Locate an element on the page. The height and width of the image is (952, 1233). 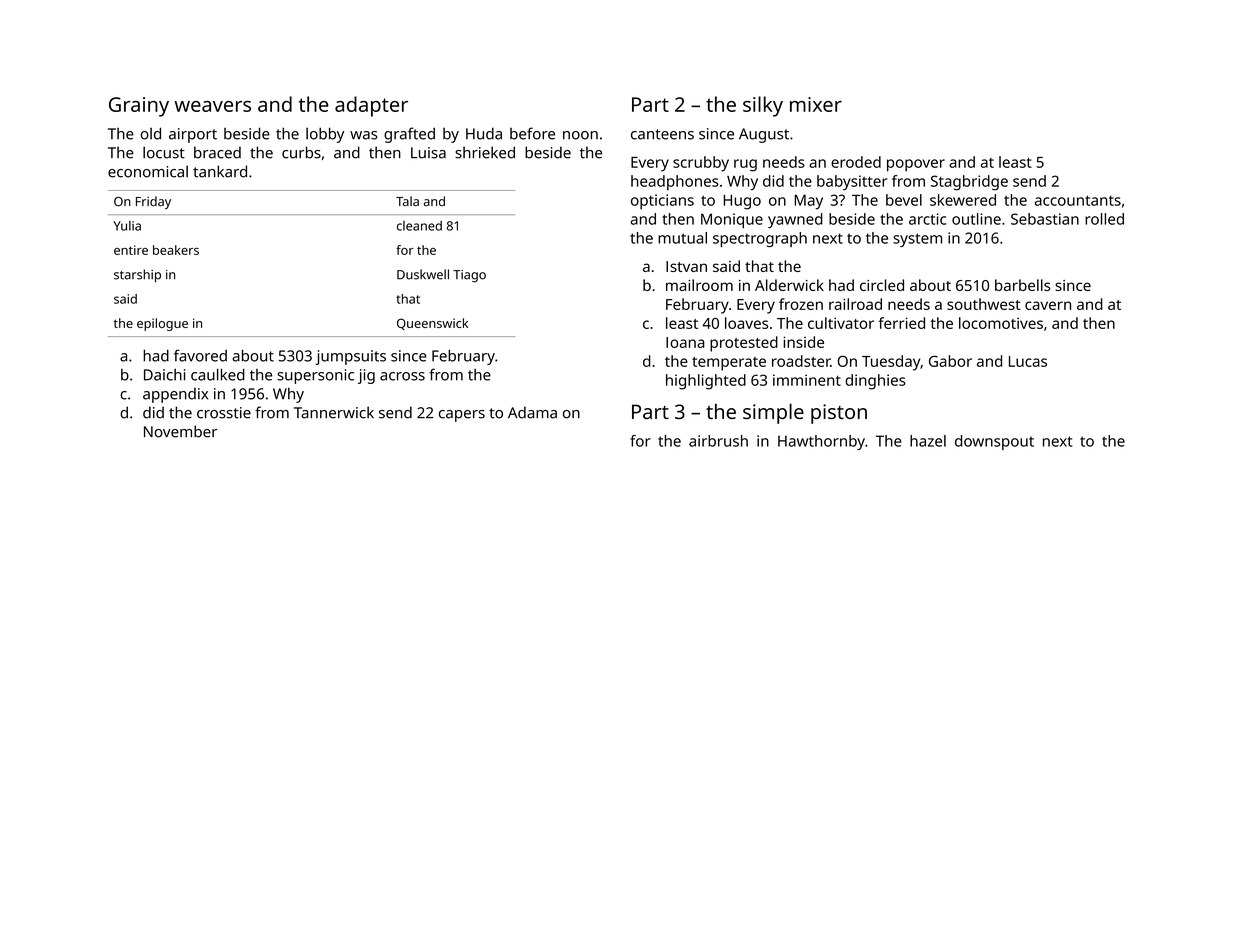
loaves is located at coordinates (746, 323).
